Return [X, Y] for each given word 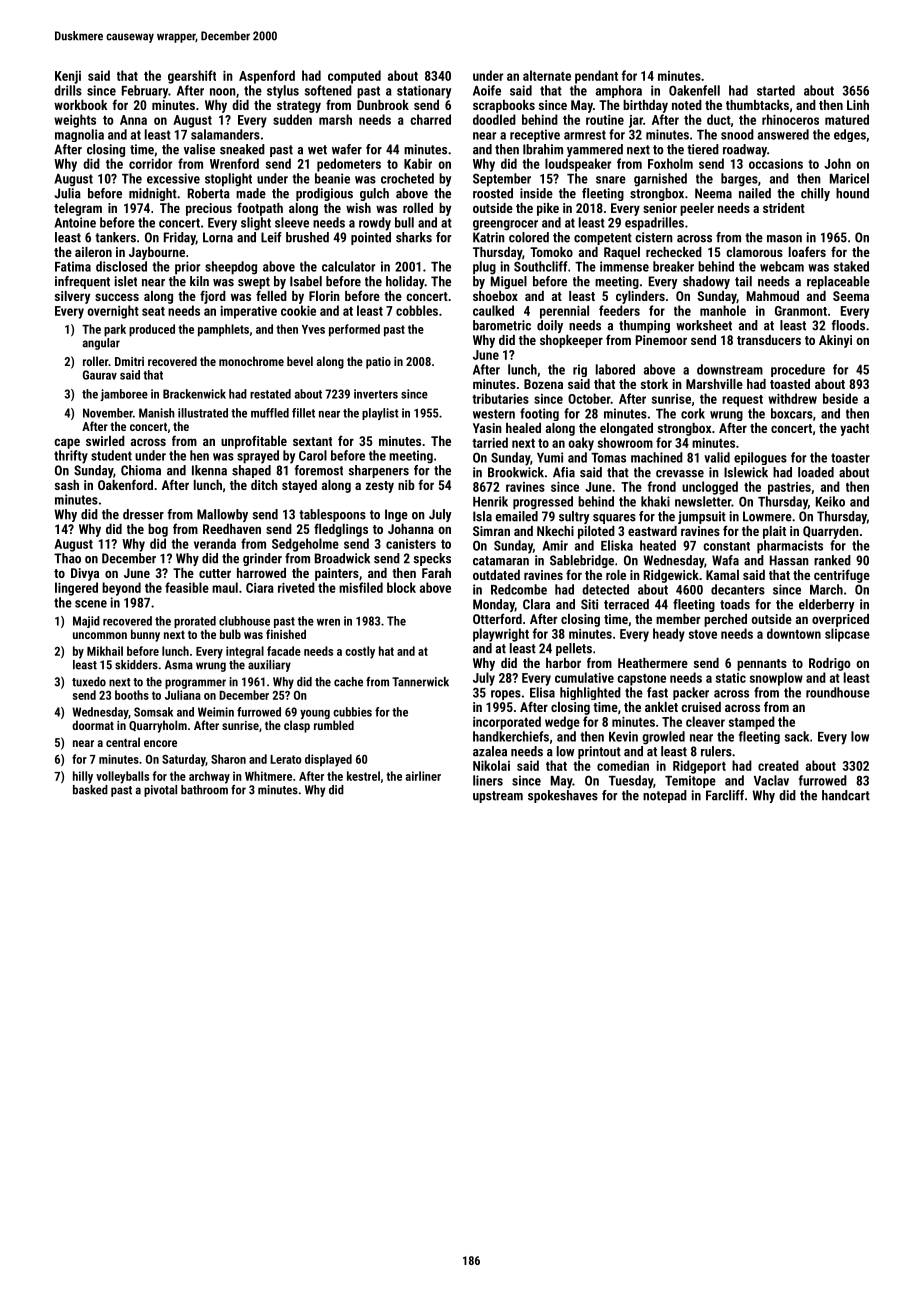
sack [797, 736]
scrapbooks [504, 106]
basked [90, 790]
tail [743, 281]
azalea [490, 751]
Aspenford [267, 77]
